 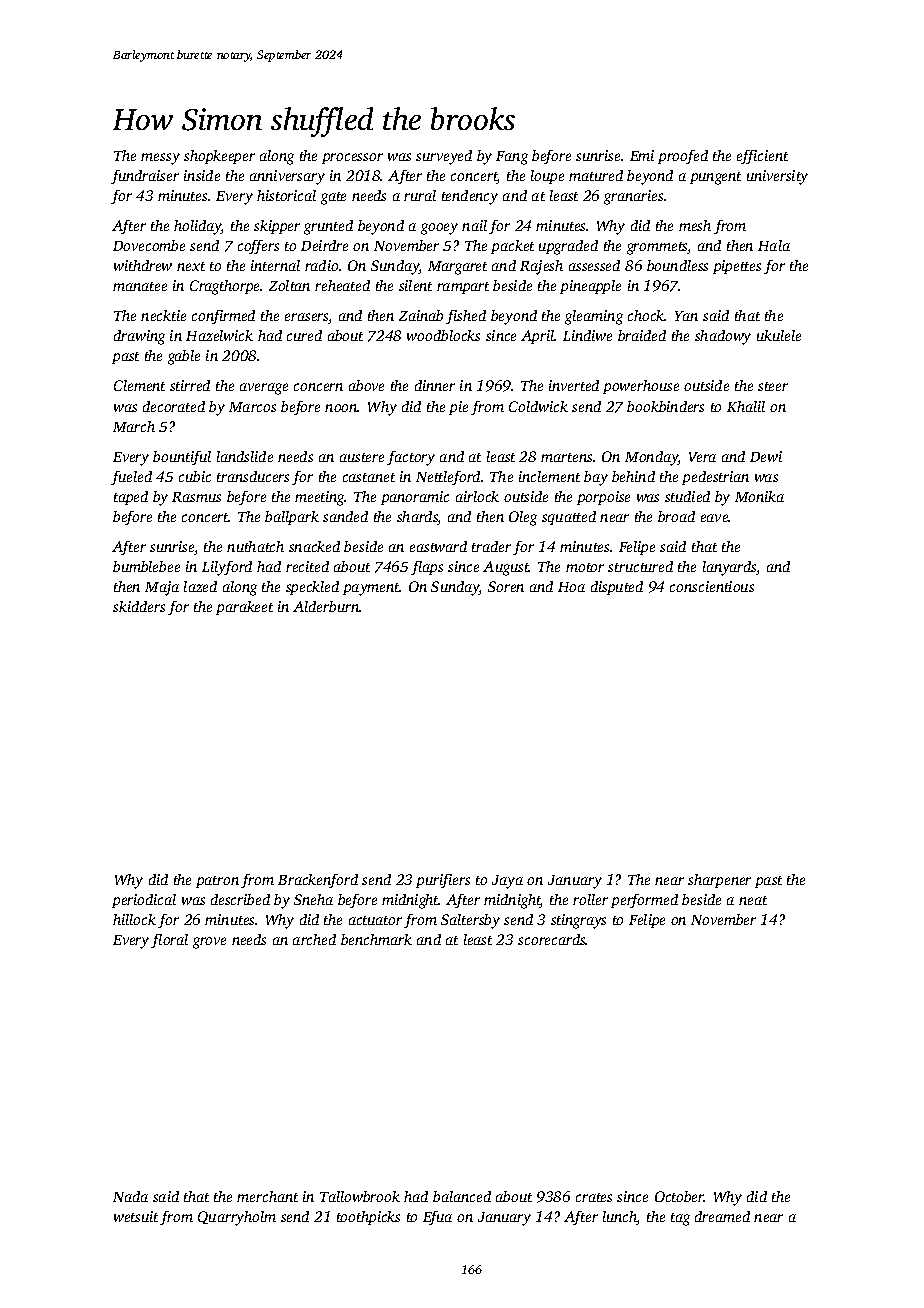 What do you see at coordinates (318, 881) in the screenshot?
I see `Brackenford` at bounding box center [318, 881].
